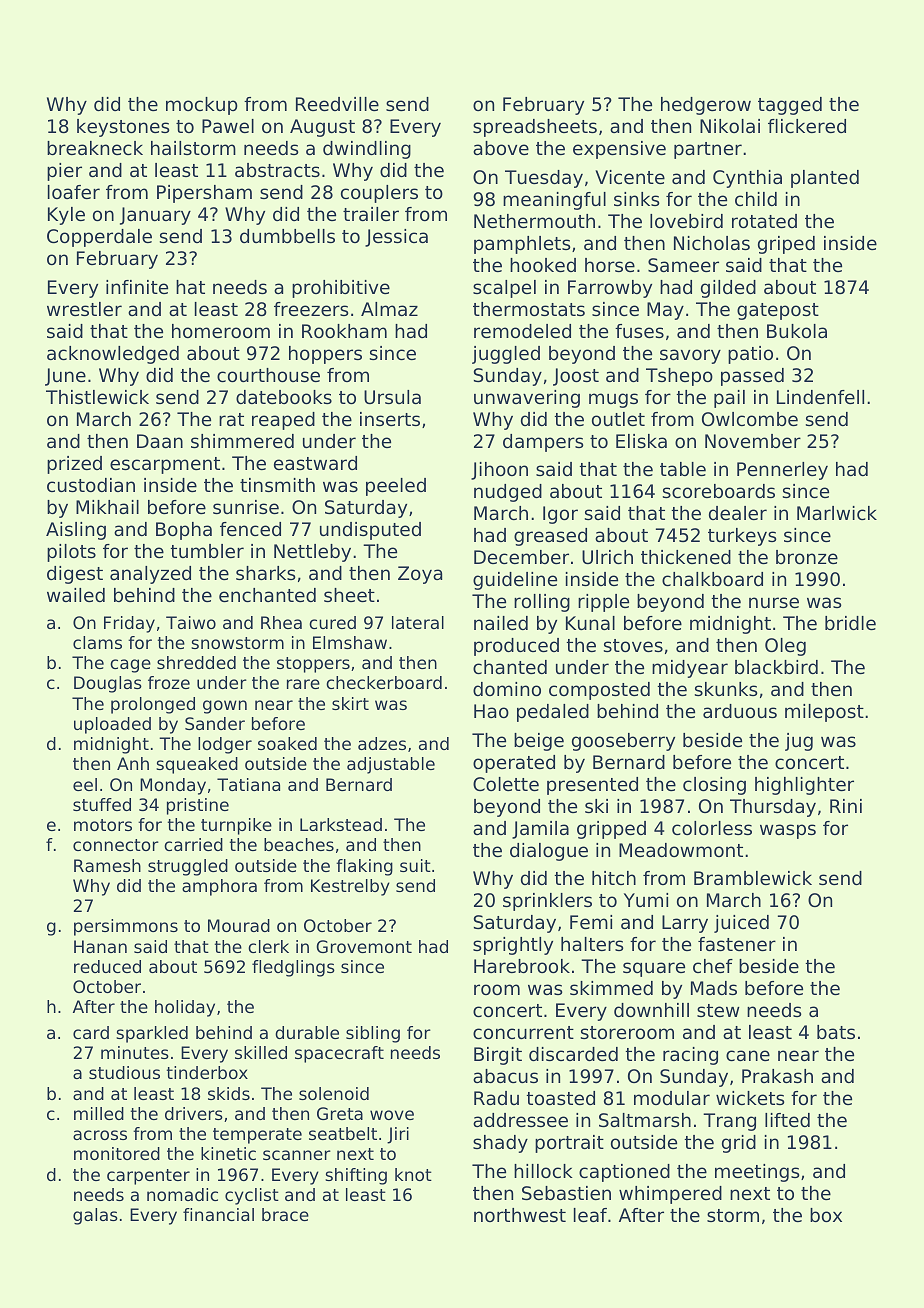 This screenshot has height=1308, width=924. Describe the element at coordinates (103, 825) in the screenshot. I see `motors` at that location.
